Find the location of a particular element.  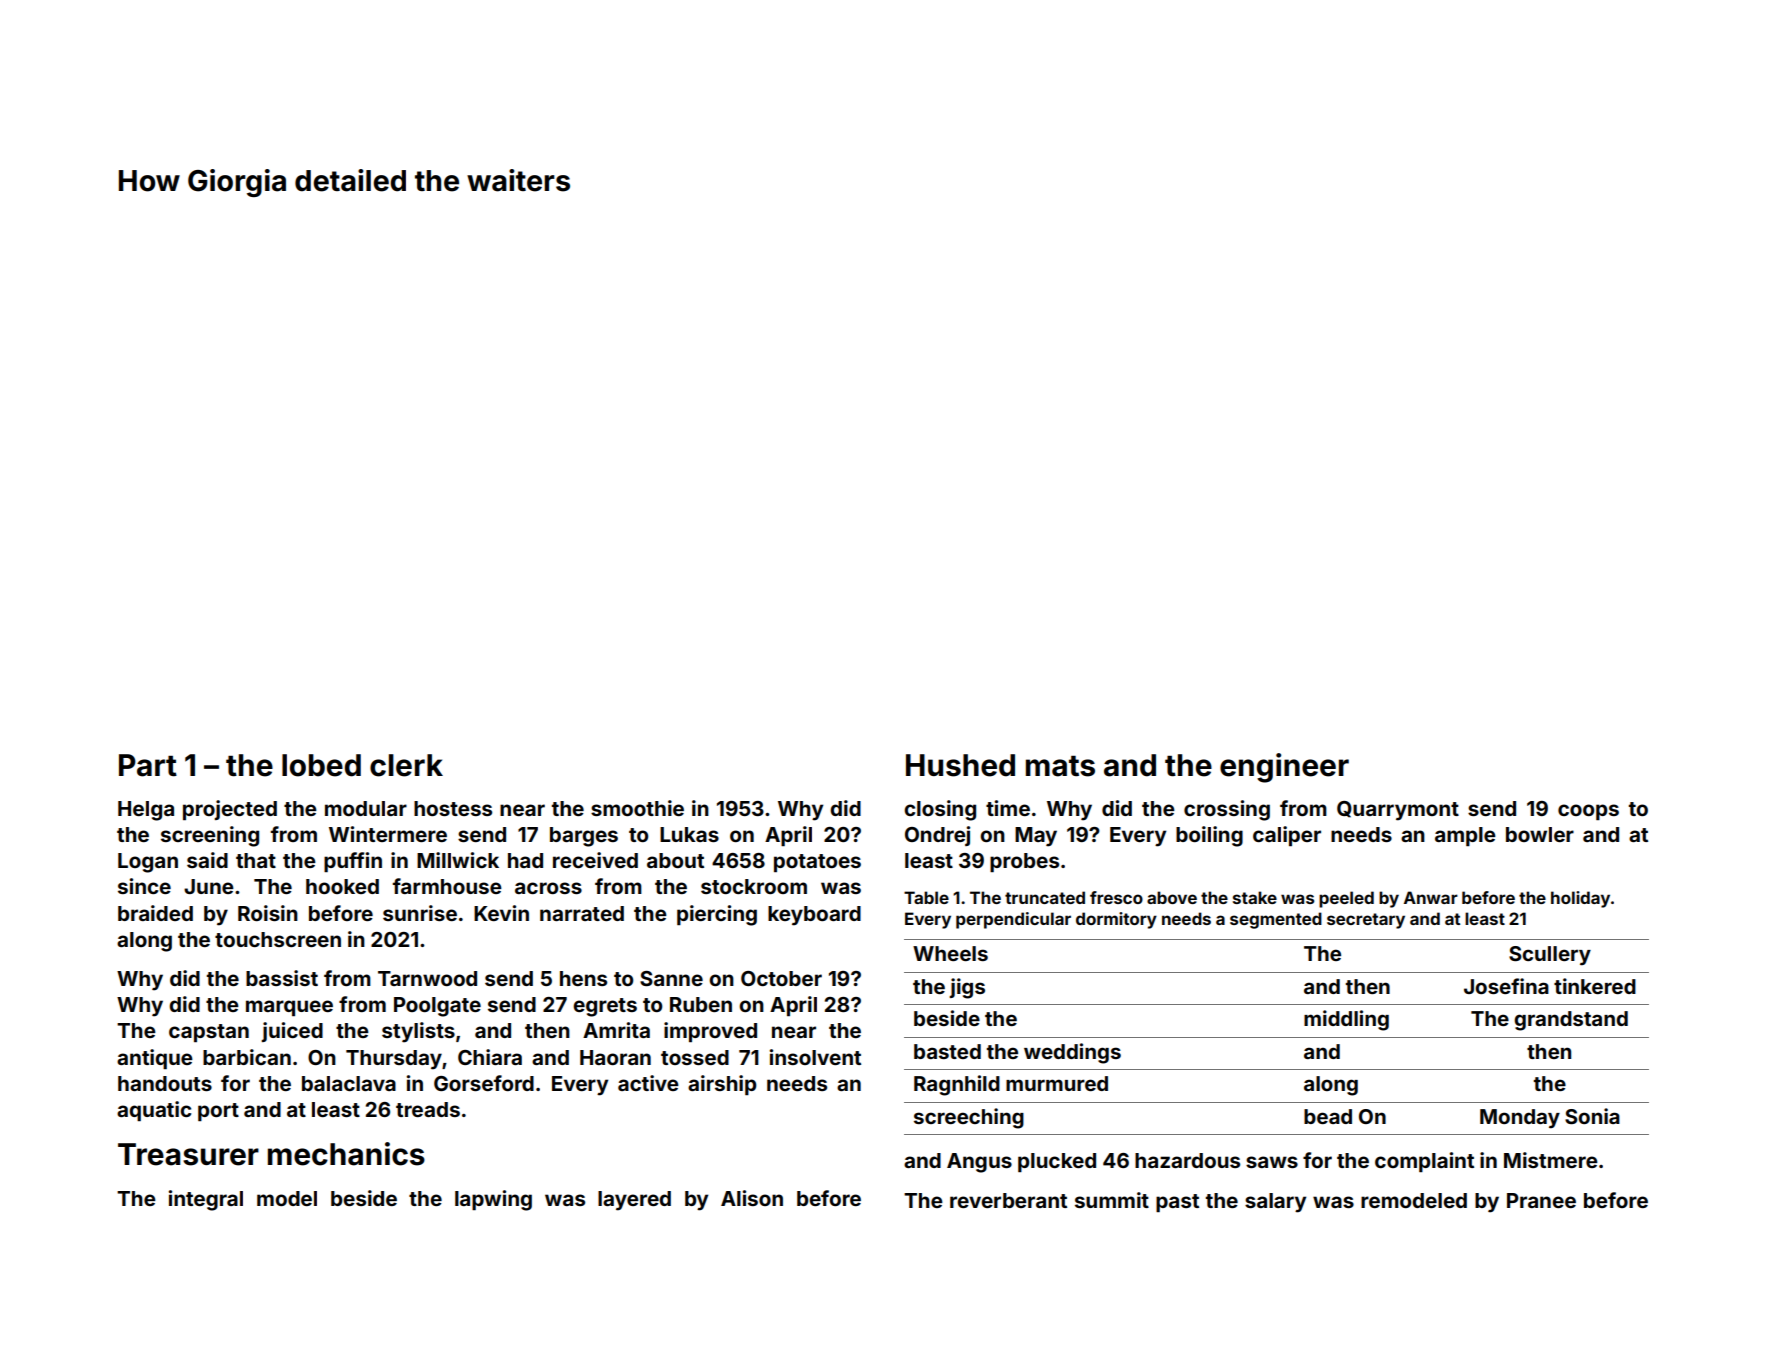

piercing is located at coordinates (717, 915).
